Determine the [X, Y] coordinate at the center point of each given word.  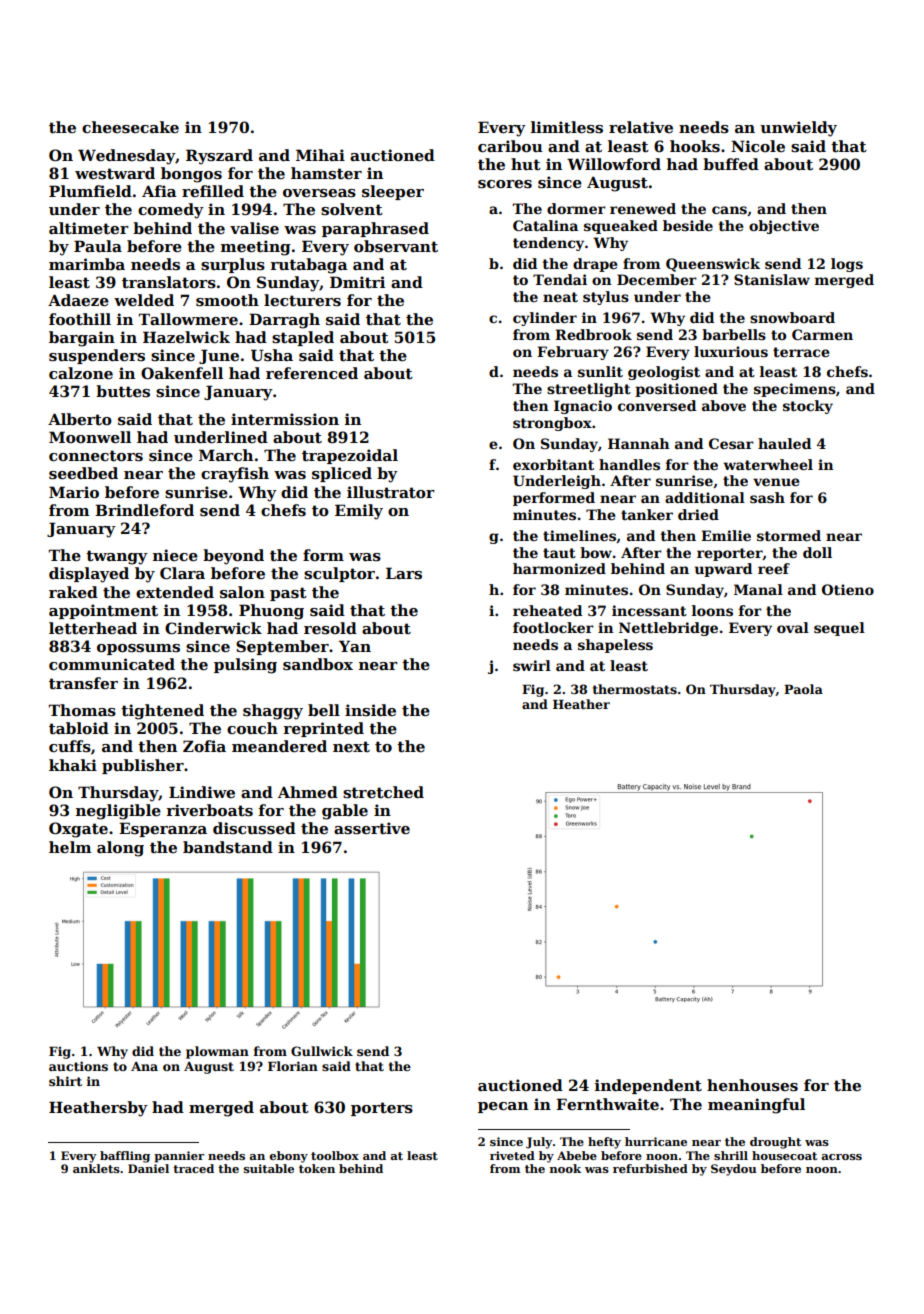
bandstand [228, 847]
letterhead [93, 628]
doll [817, 552]
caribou [510, 146]
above [724, 405]
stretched [383, 792]
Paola [803, 689]
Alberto [80, 419]
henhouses [752, 1085]
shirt [65, 1081]
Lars [404, 573]
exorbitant [553, 464]
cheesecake [130, 127]
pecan [503, 1107]
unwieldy [798, 129]
